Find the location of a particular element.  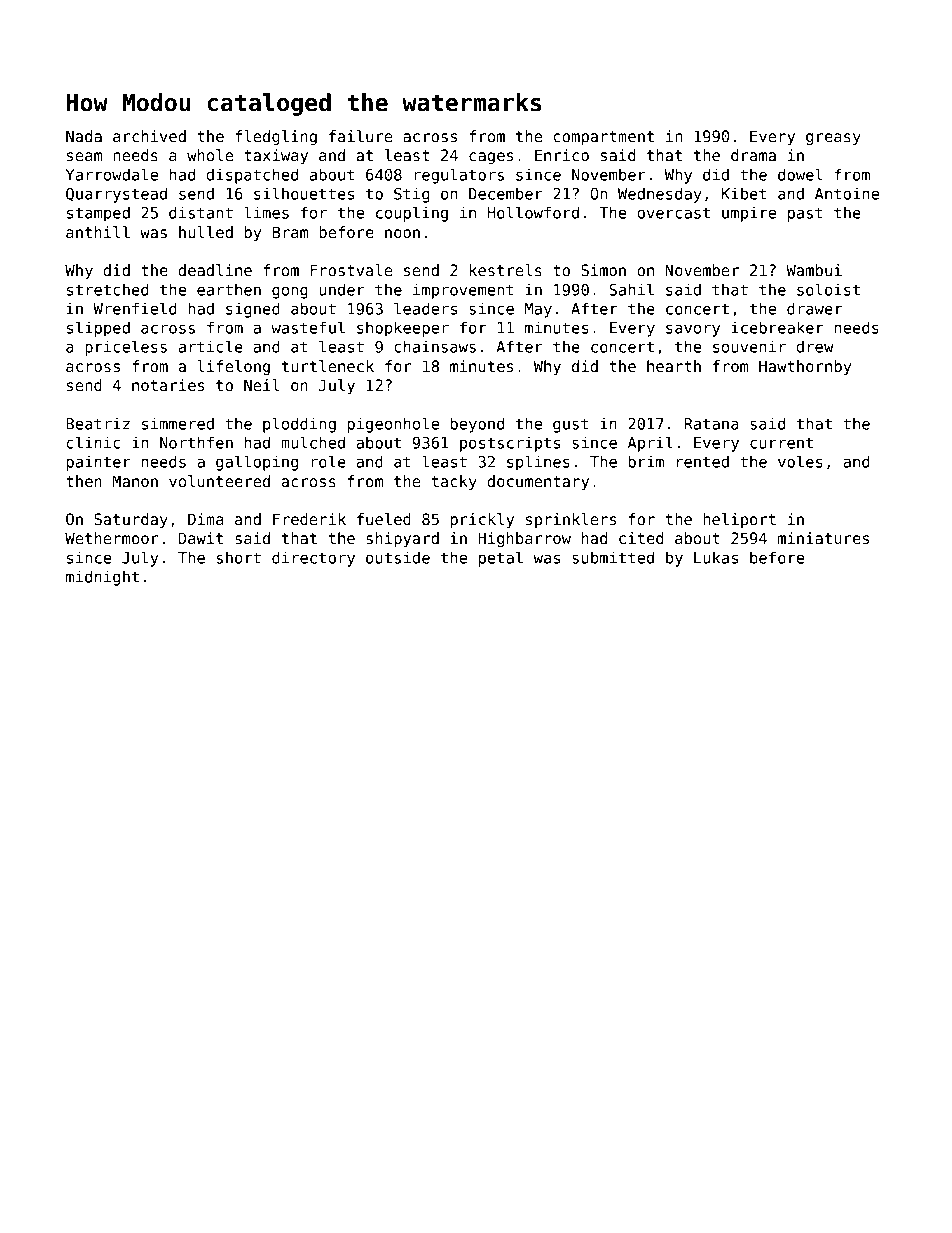

anthill is located at coordinates (98, 232).
